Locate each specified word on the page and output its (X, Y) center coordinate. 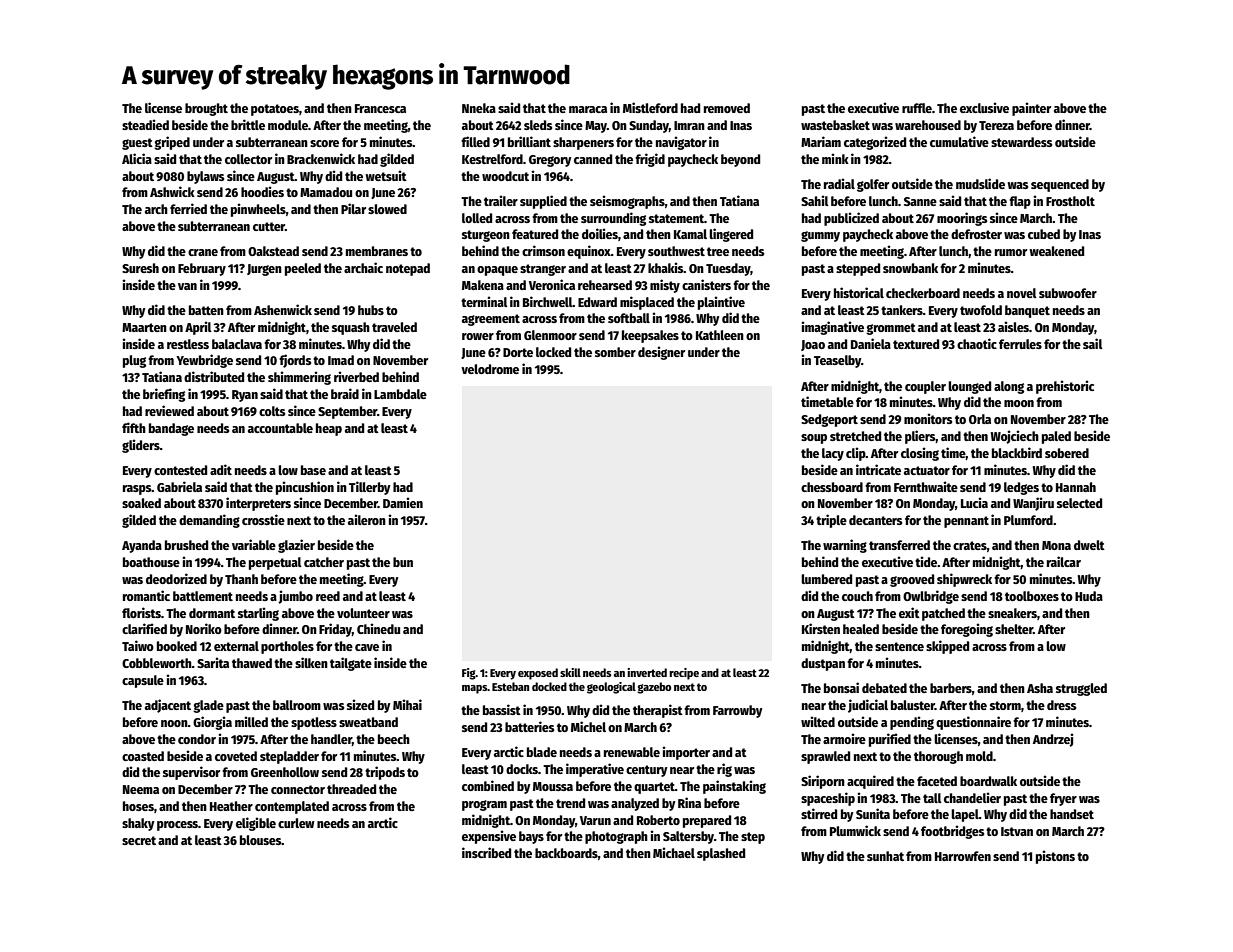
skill (570, 672)
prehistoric (1065, 387)
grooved (912, 580)
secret (139, 840)
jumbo (295, 597)
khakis (666, 267)
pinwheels (258, 210)
